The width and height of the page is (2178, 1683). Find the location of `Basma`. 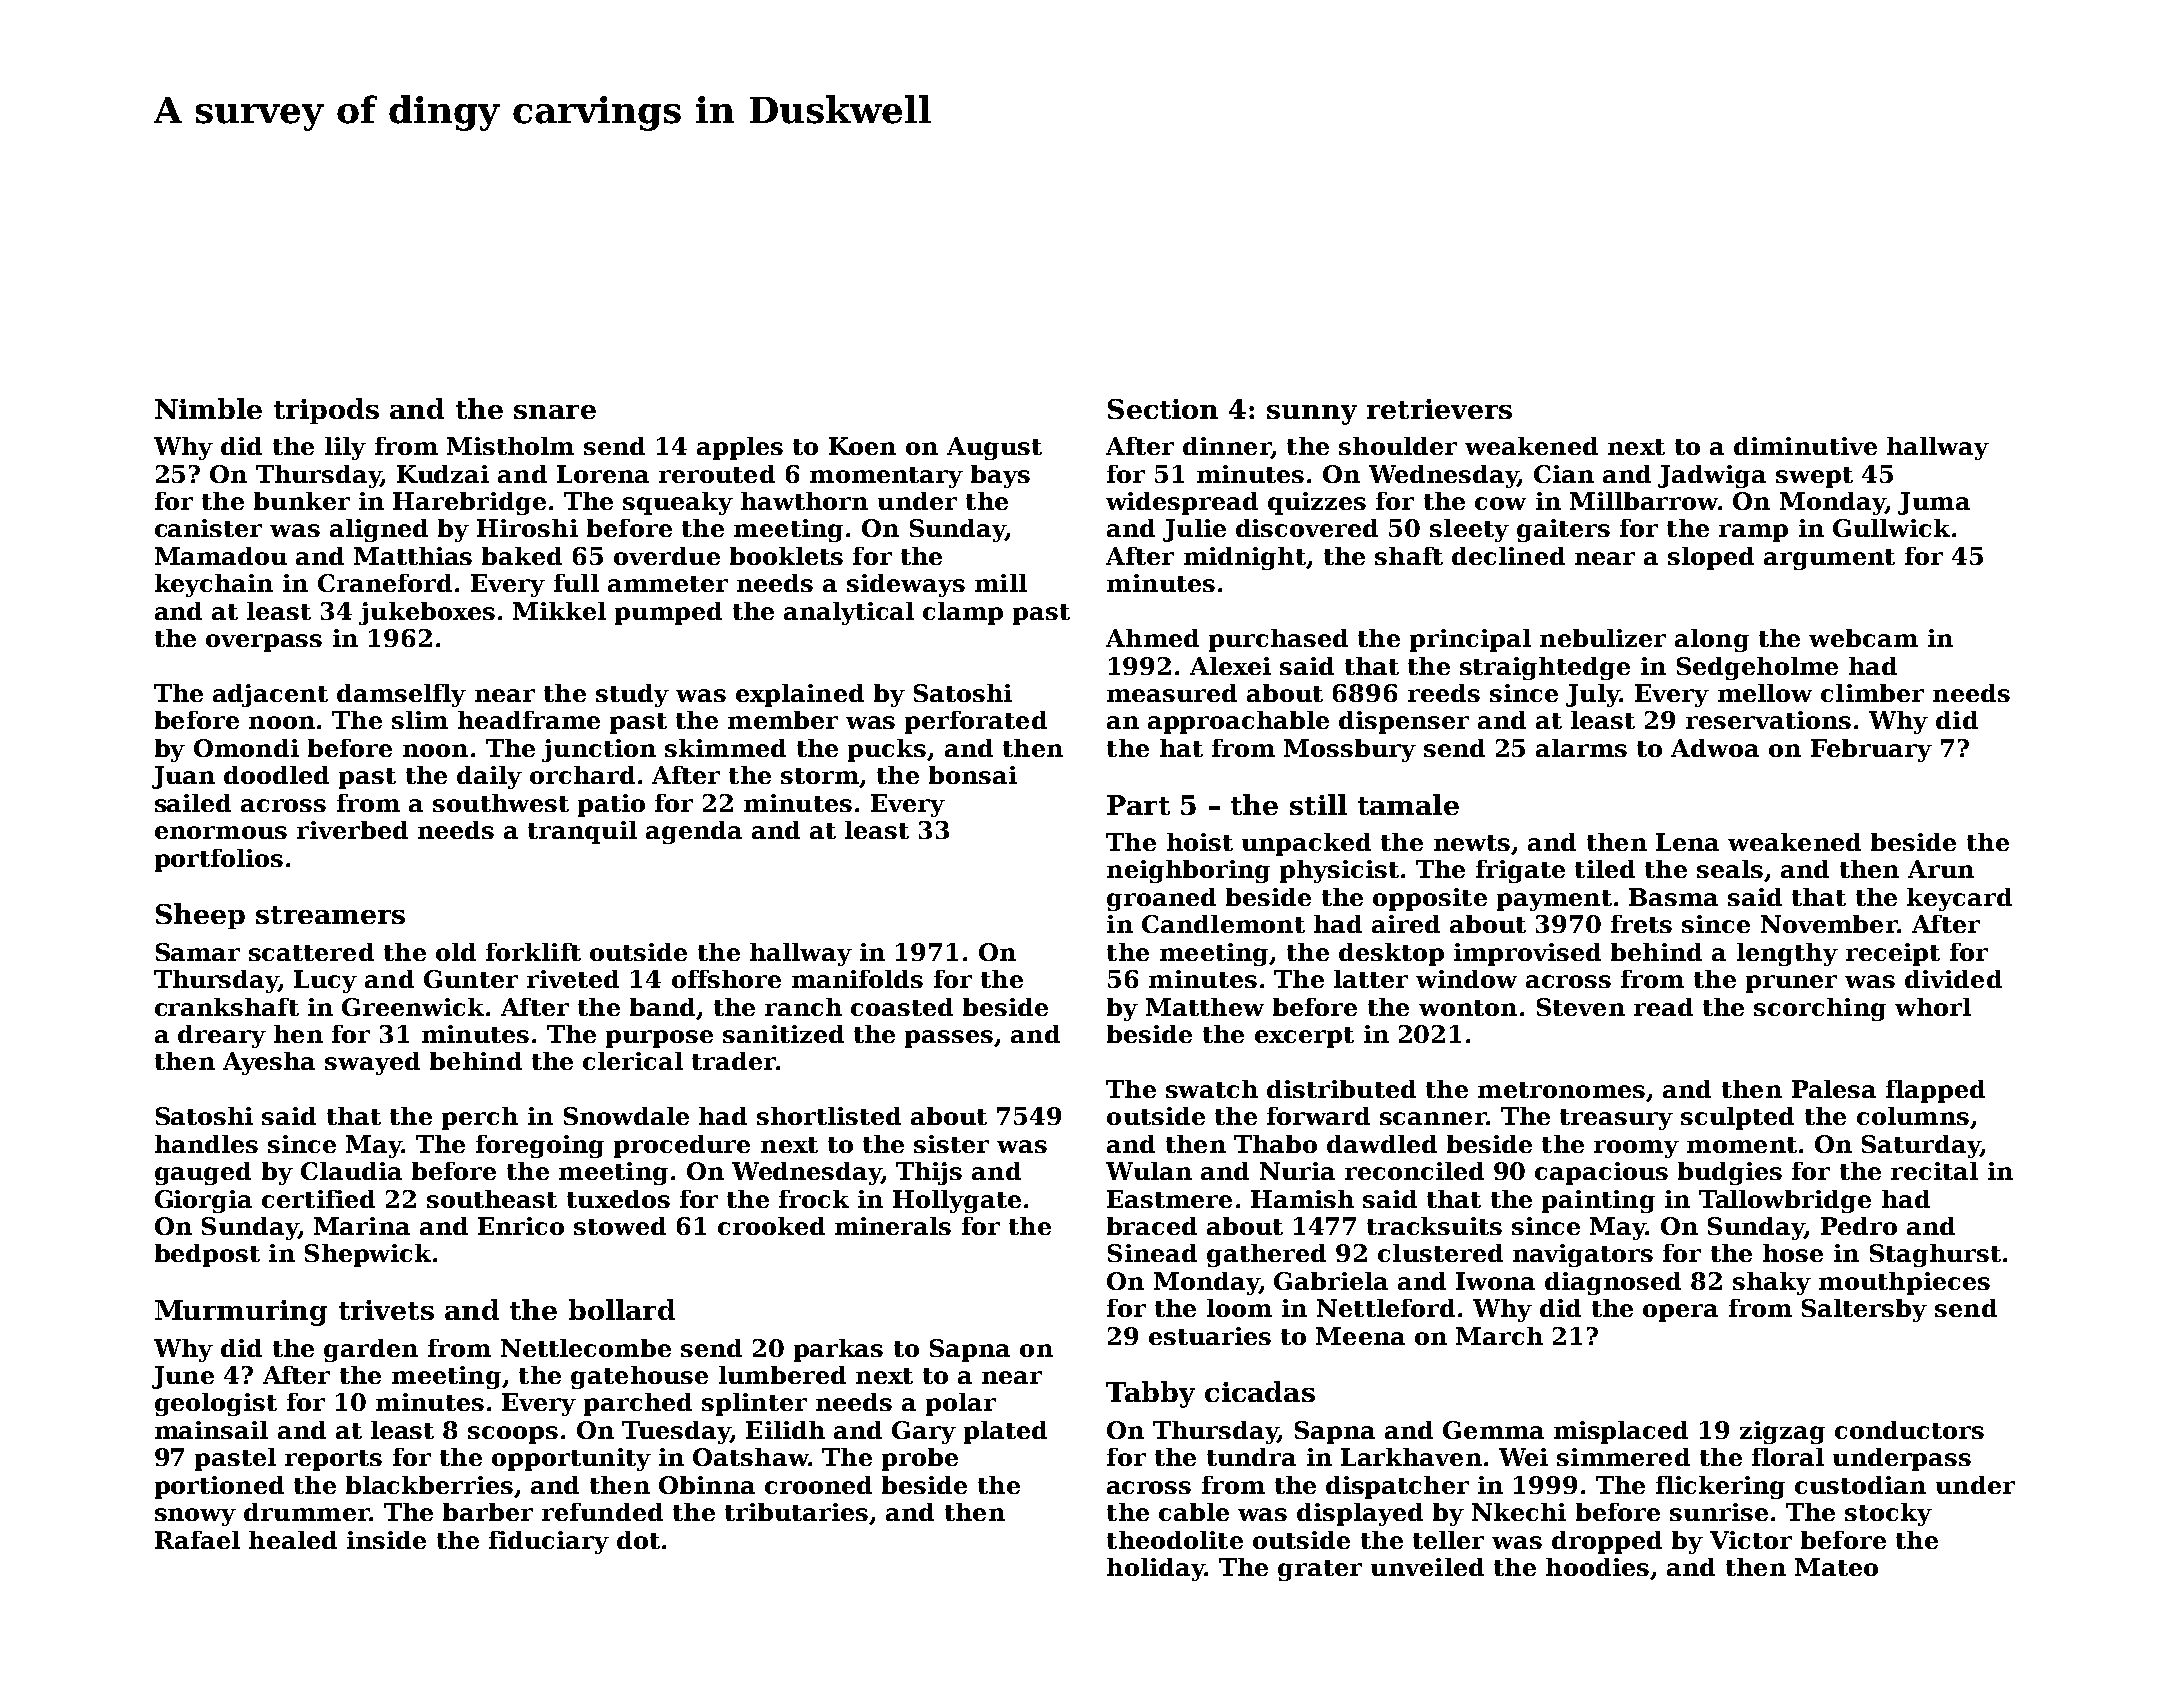

Basma is located at coordinates (1673, 897).
